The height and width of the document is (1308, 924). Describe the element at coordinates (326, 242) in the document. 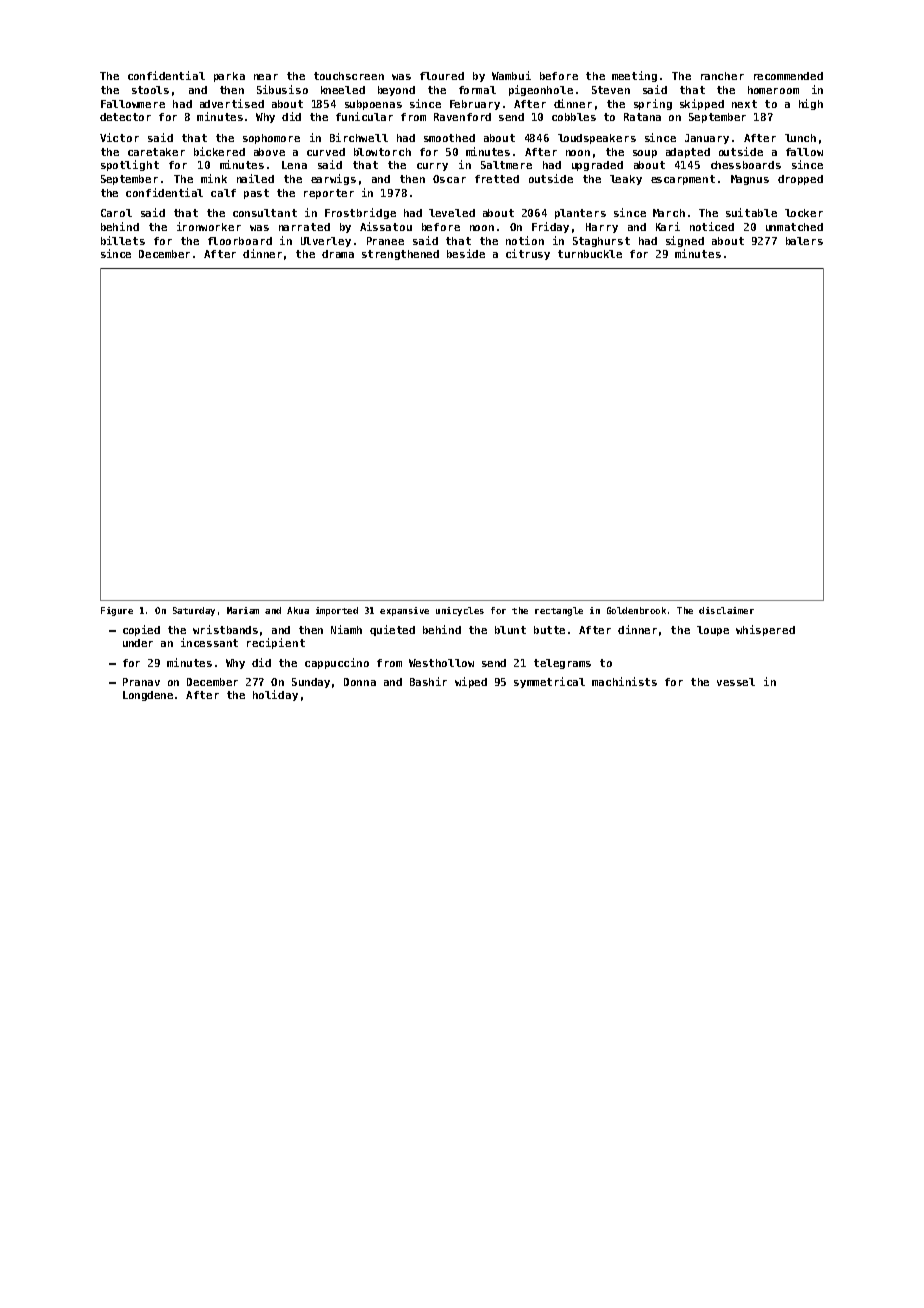

I see `Ulverley` at that location.
